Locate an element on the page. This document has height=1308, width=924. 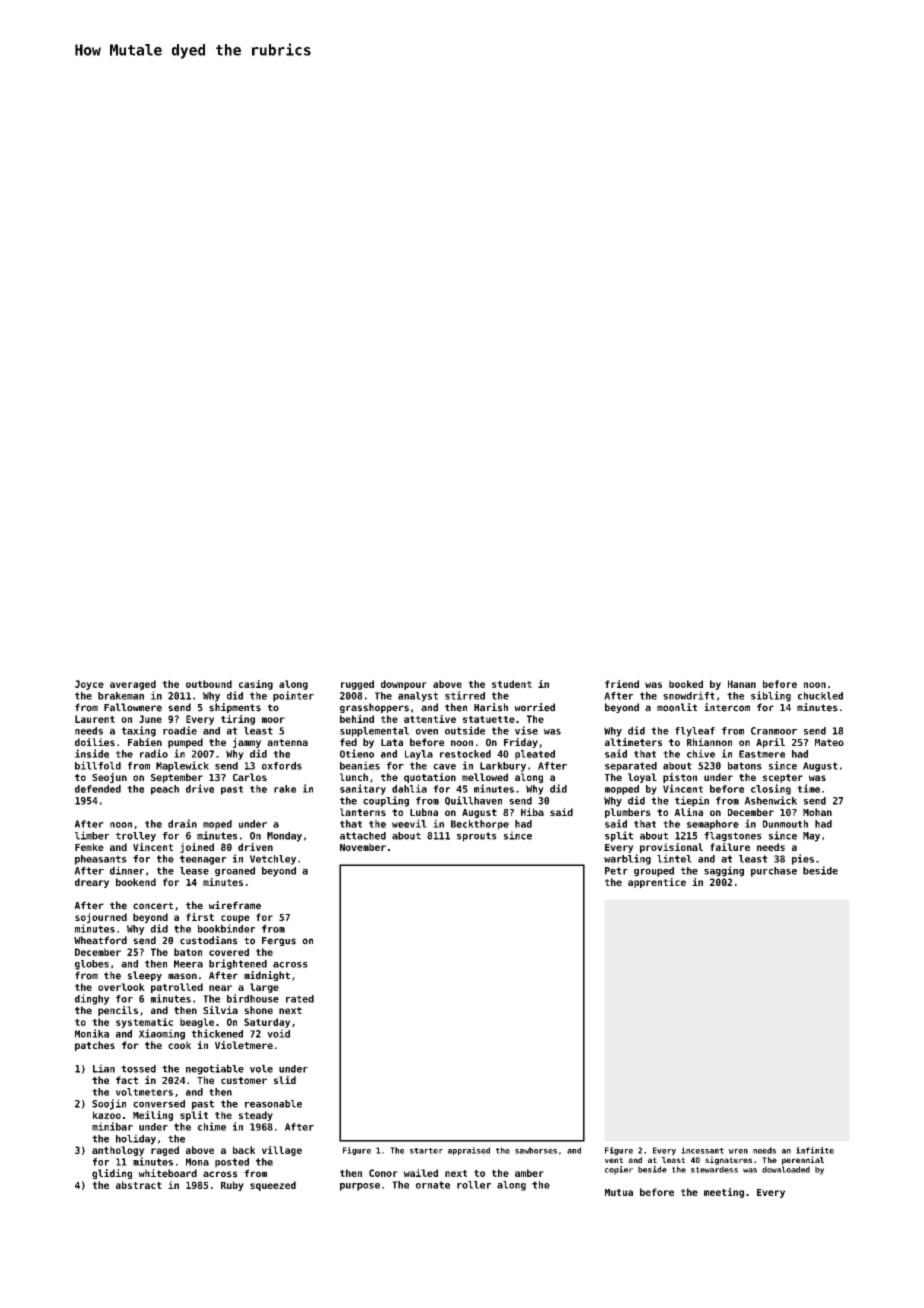
void is located at coordinates (278, 1033).
